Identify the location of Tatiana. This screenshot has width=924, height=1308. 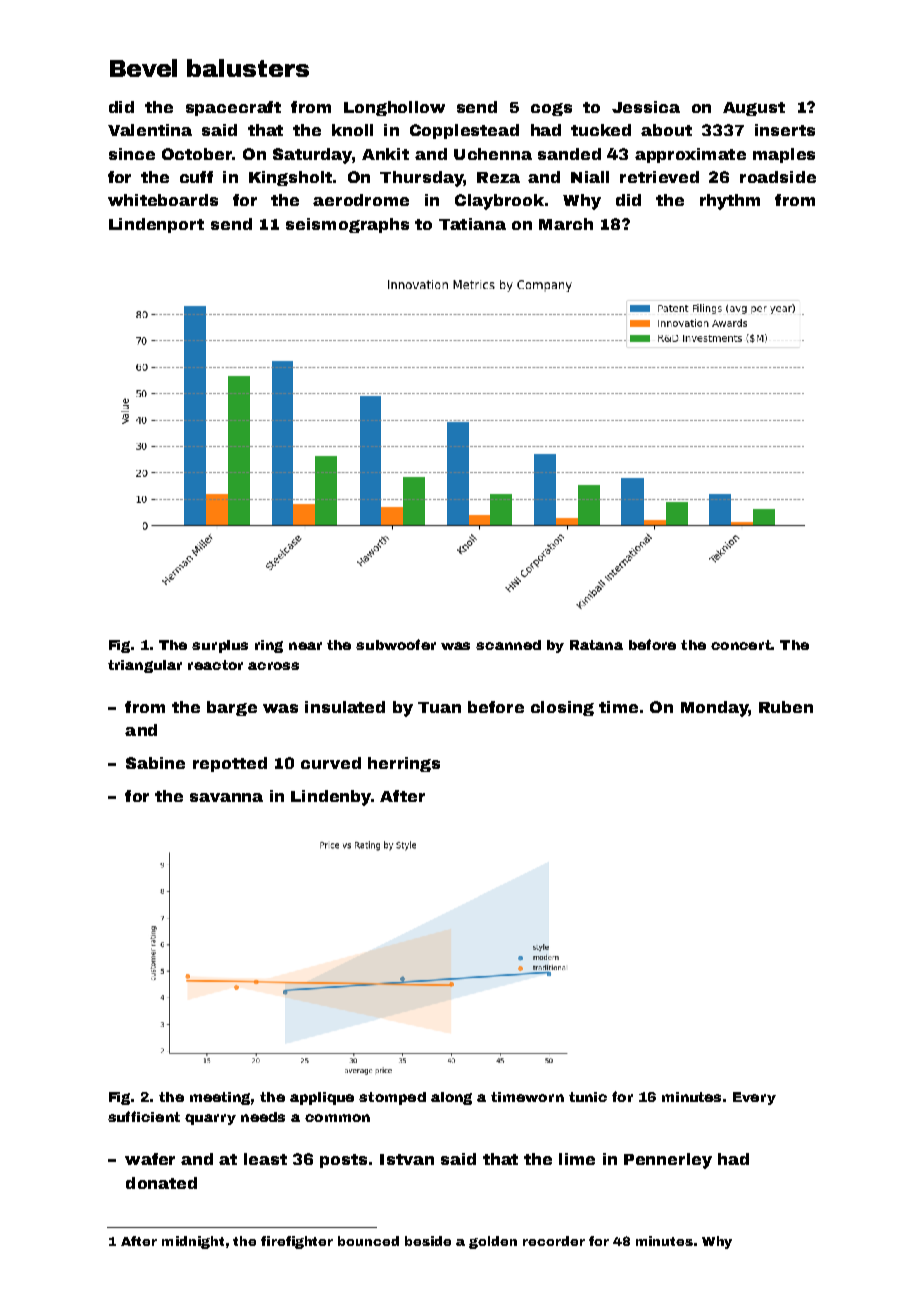
(472, 224).
